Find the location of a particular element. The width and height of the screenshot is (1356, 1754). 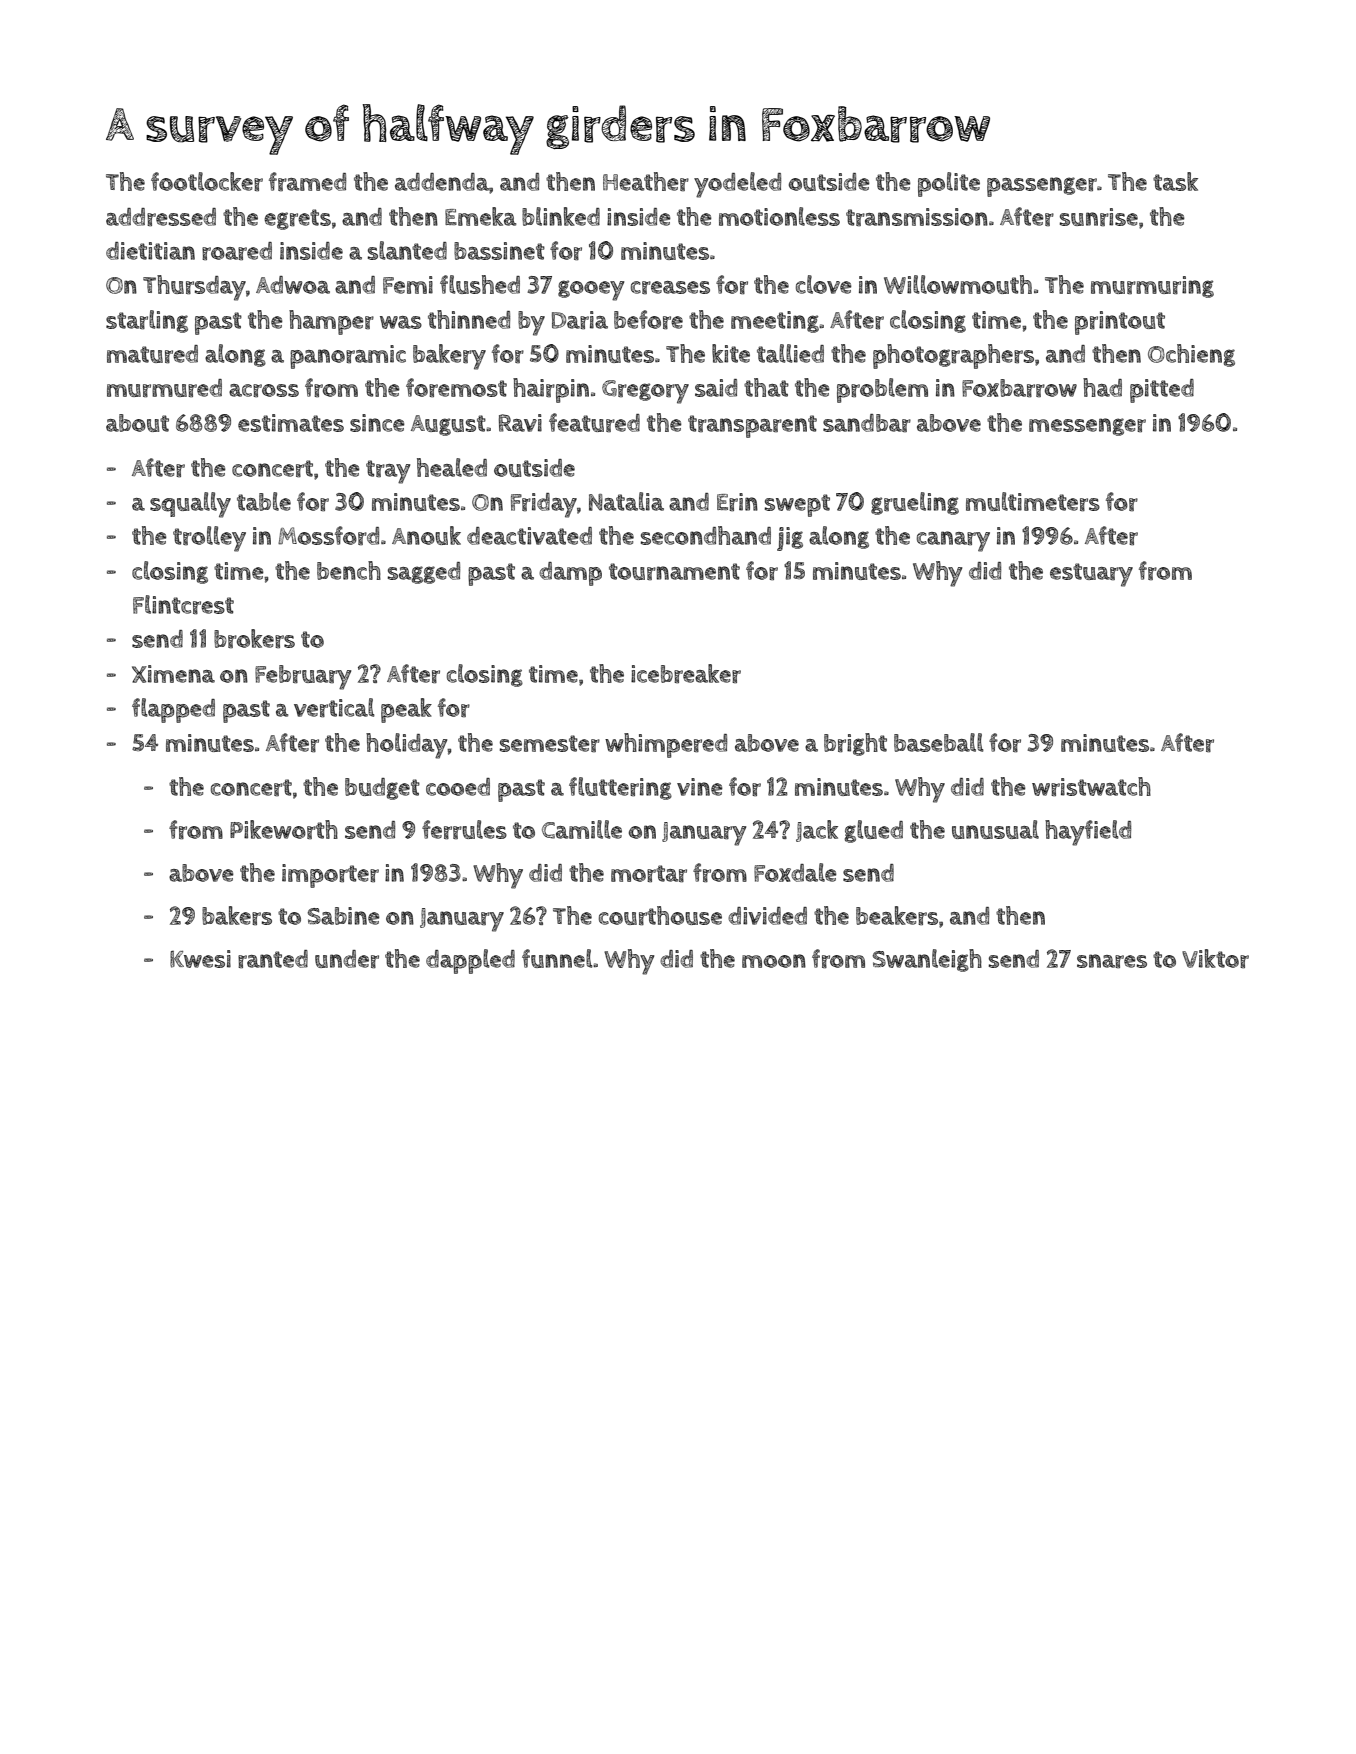

bright is located at coordinates (855, 744).
